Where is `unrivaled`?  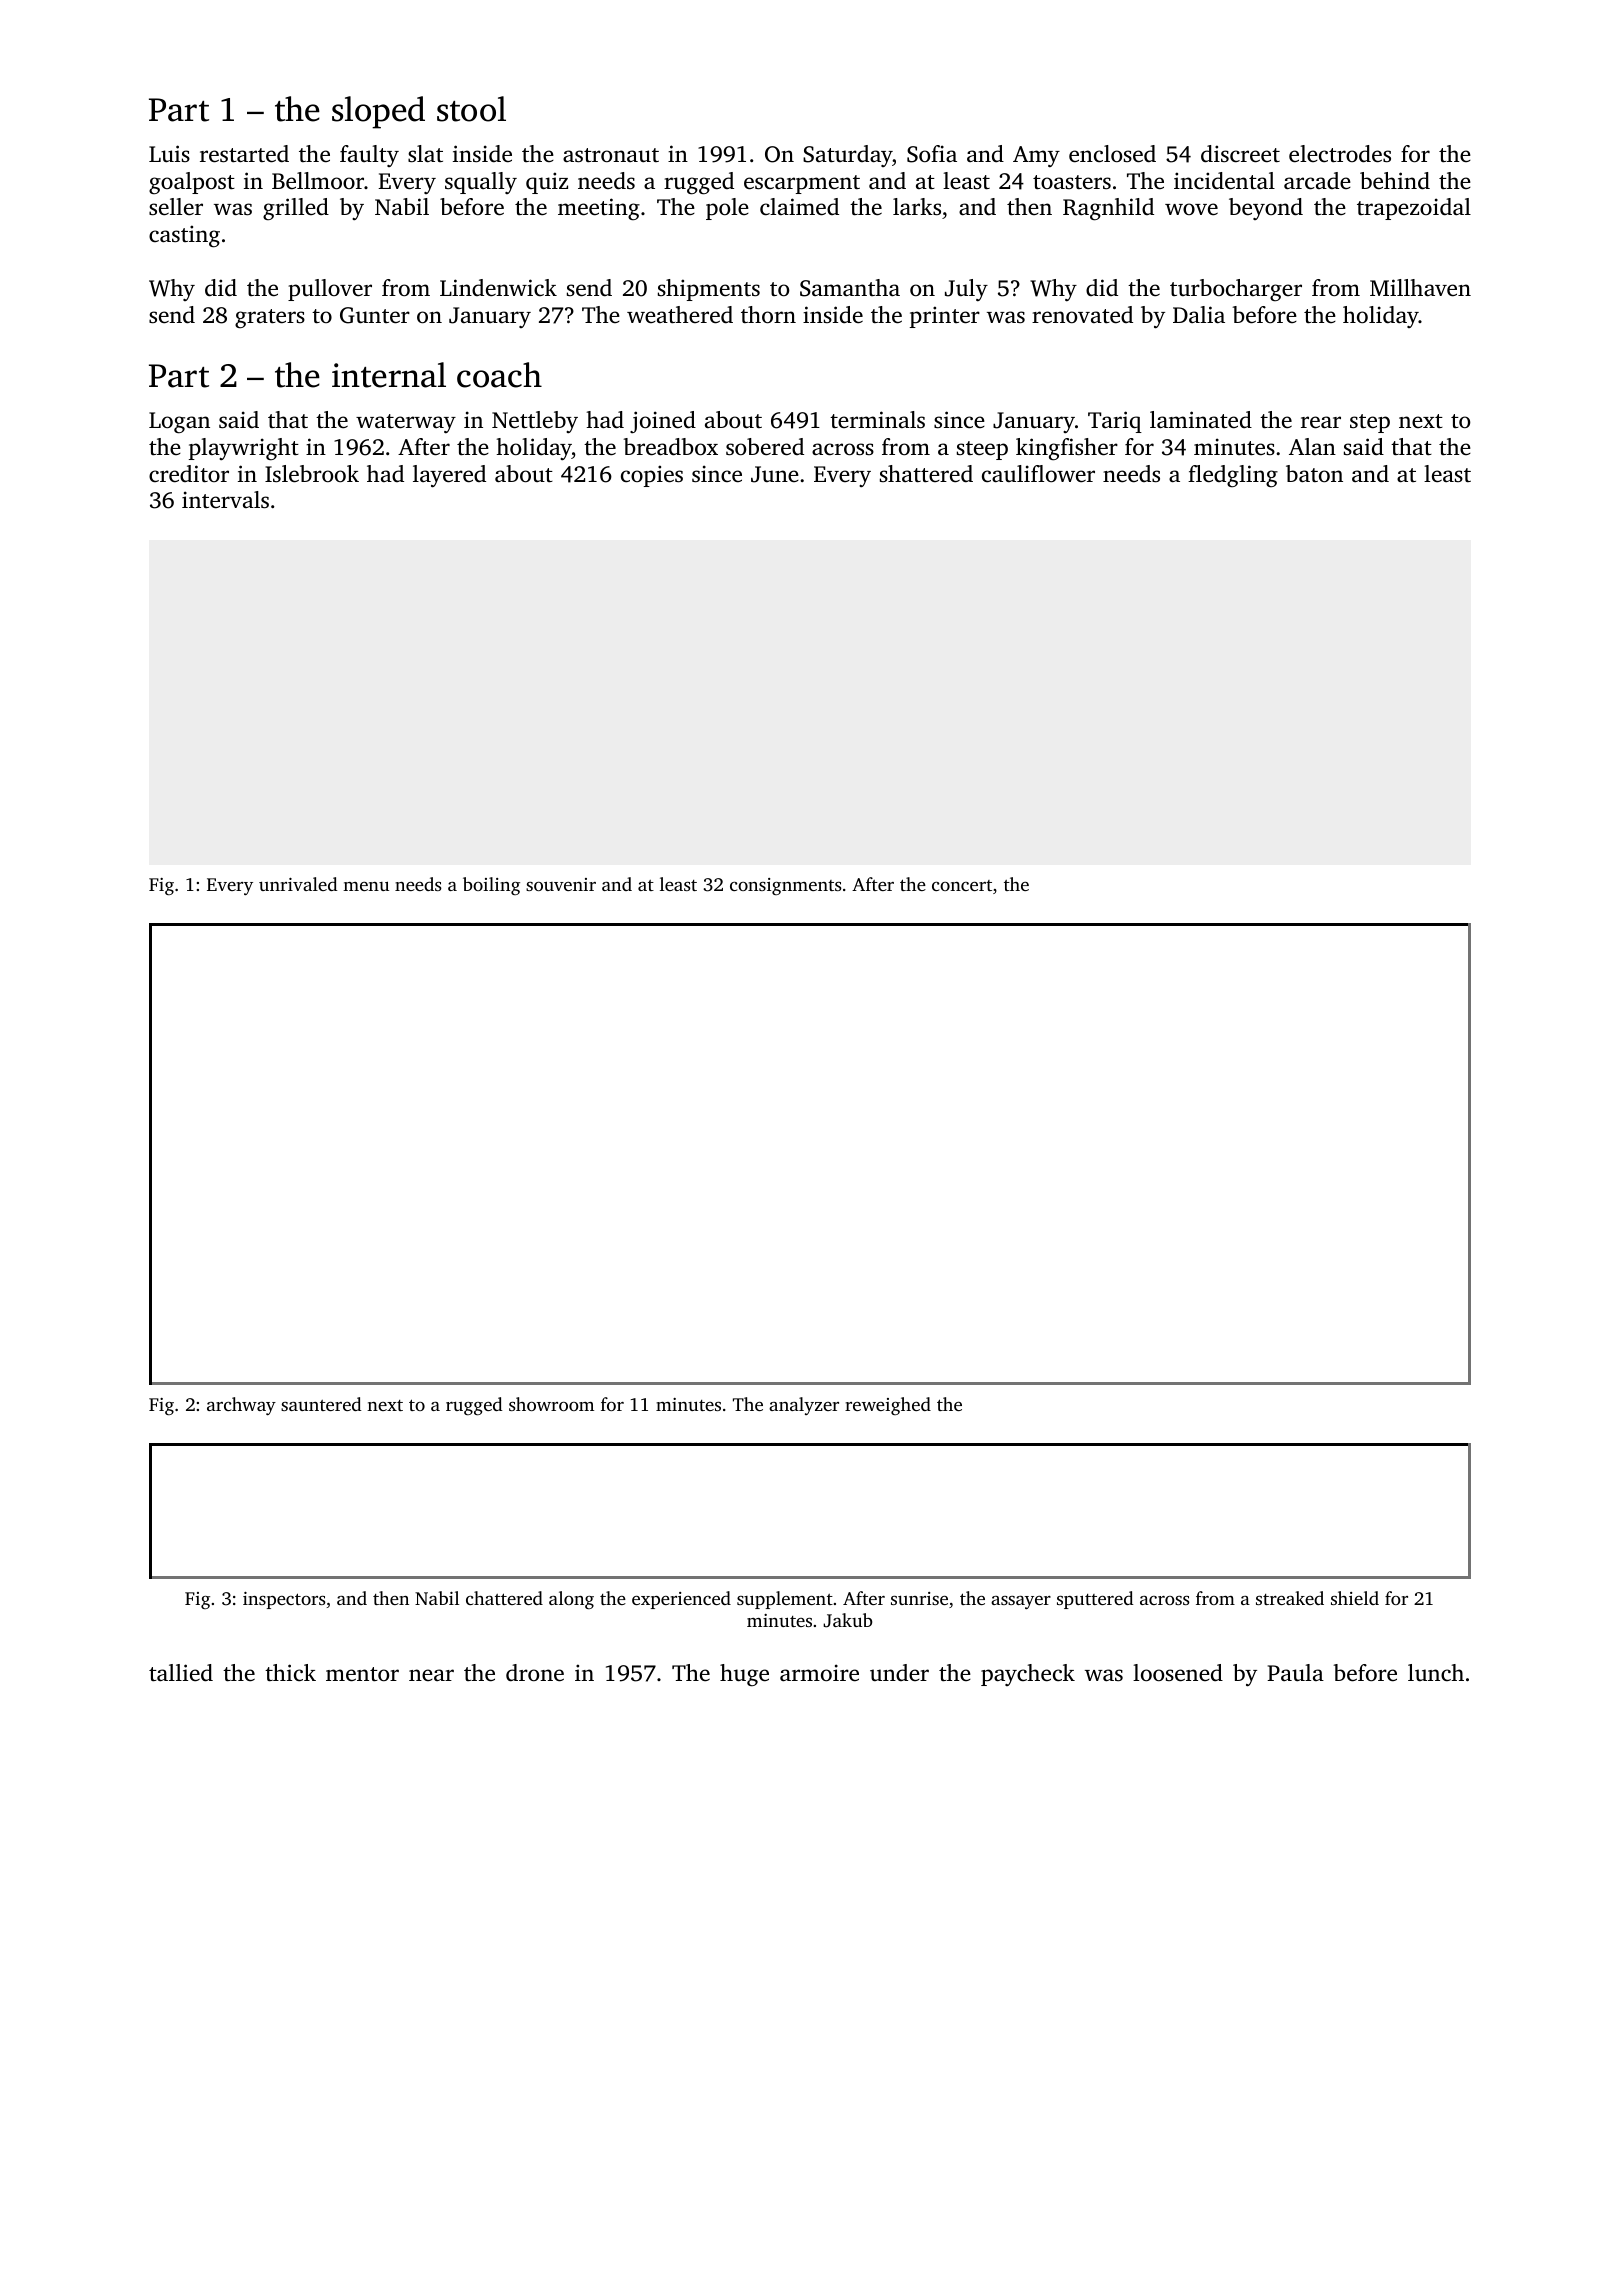
unrivaled is located at coordinates (298, 884).
